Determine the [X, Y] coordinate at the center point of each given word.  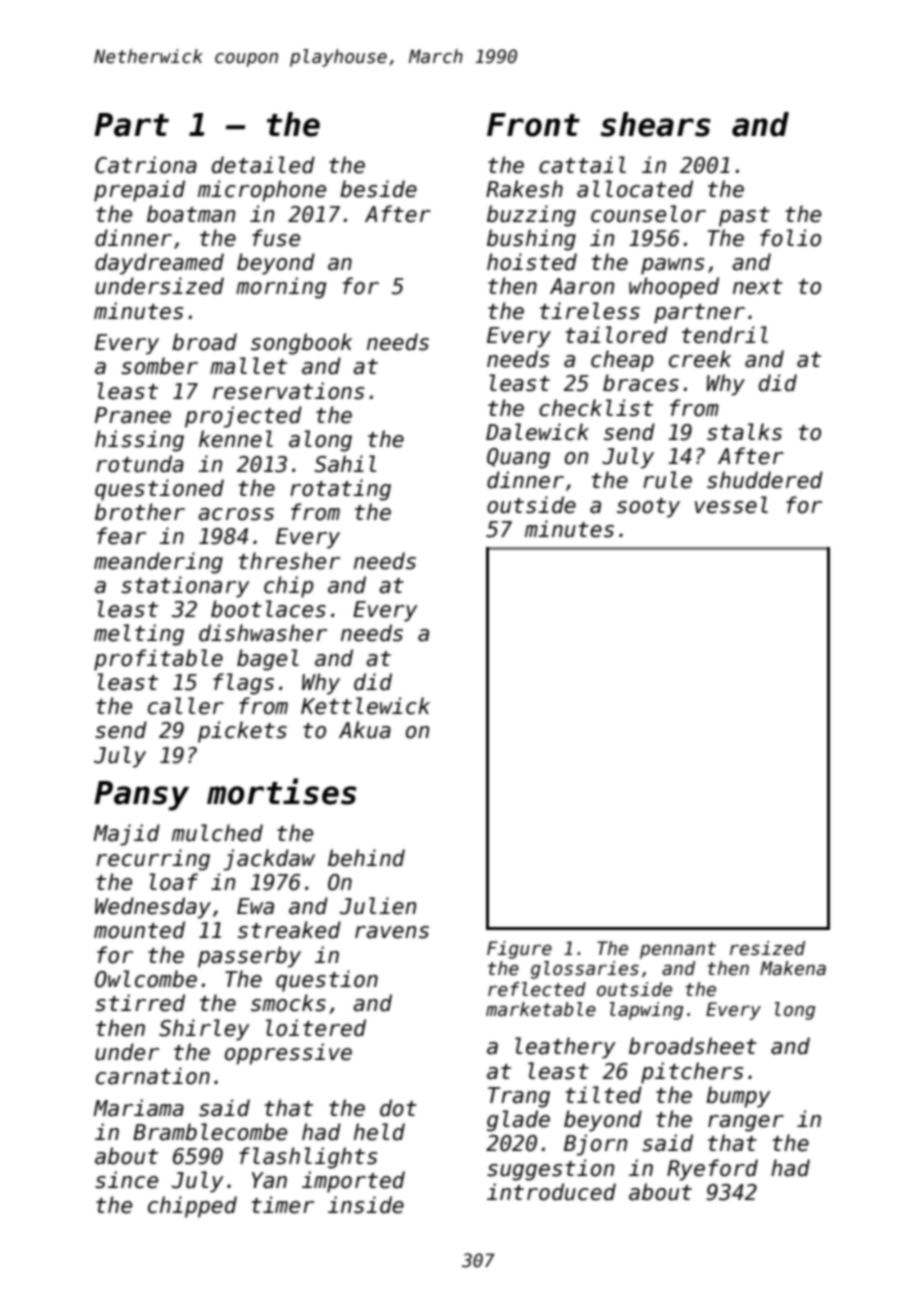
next [758, 287]
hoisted [532, 262]
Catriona [146, 165]
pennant [678, 950]
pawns [672, 266]
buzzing [531, 216]
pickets [242, 732]
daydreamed [159, 264]
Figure [519, 950]
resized [767, 948]
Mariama [138, 1108]
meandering [158, 563]
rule [667, 480]
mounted [139, 930]
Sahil [345, 464]
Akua [365, 730]
